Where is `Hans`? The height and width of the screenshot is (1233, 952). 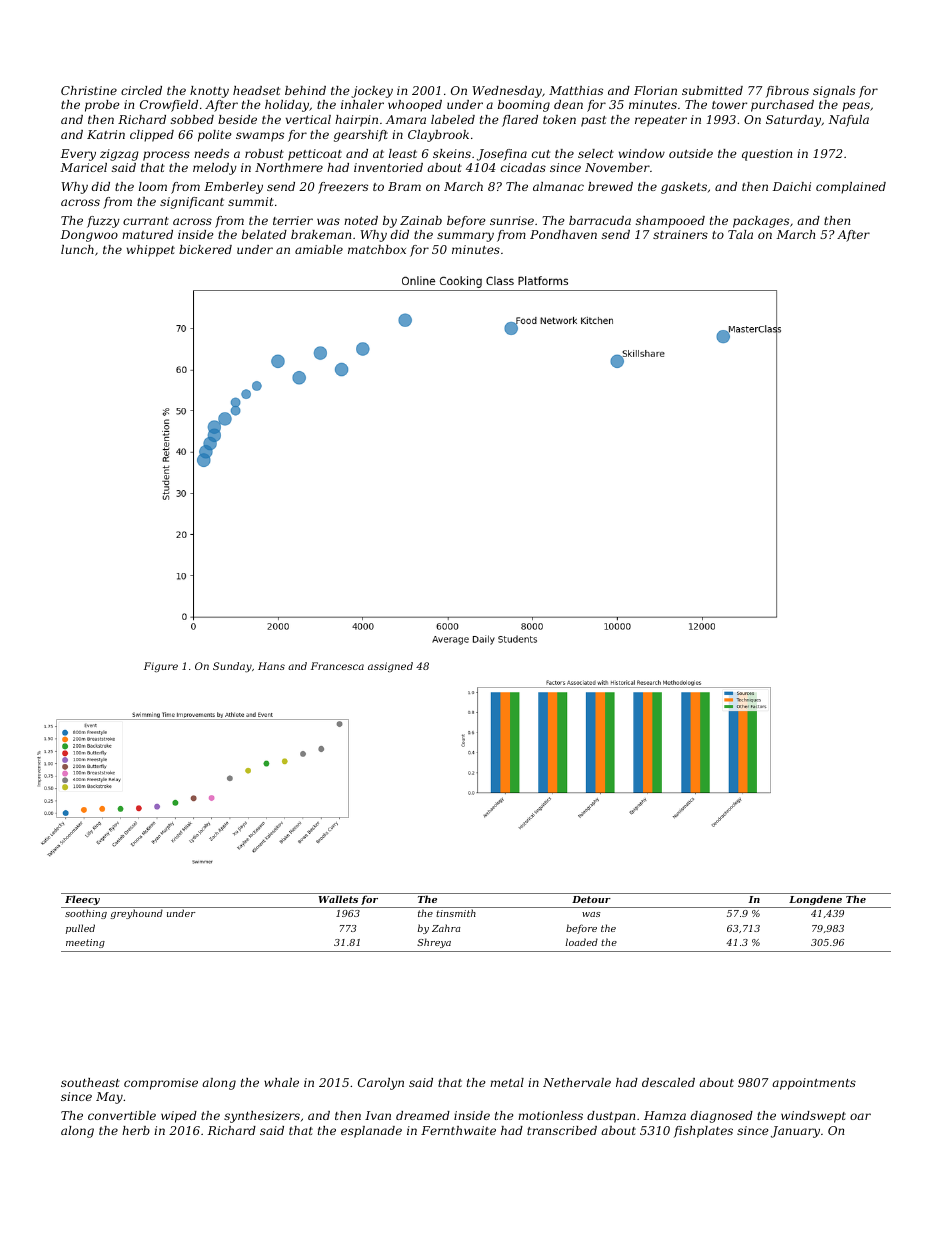
Hans is located at coordinates (271, 666).
